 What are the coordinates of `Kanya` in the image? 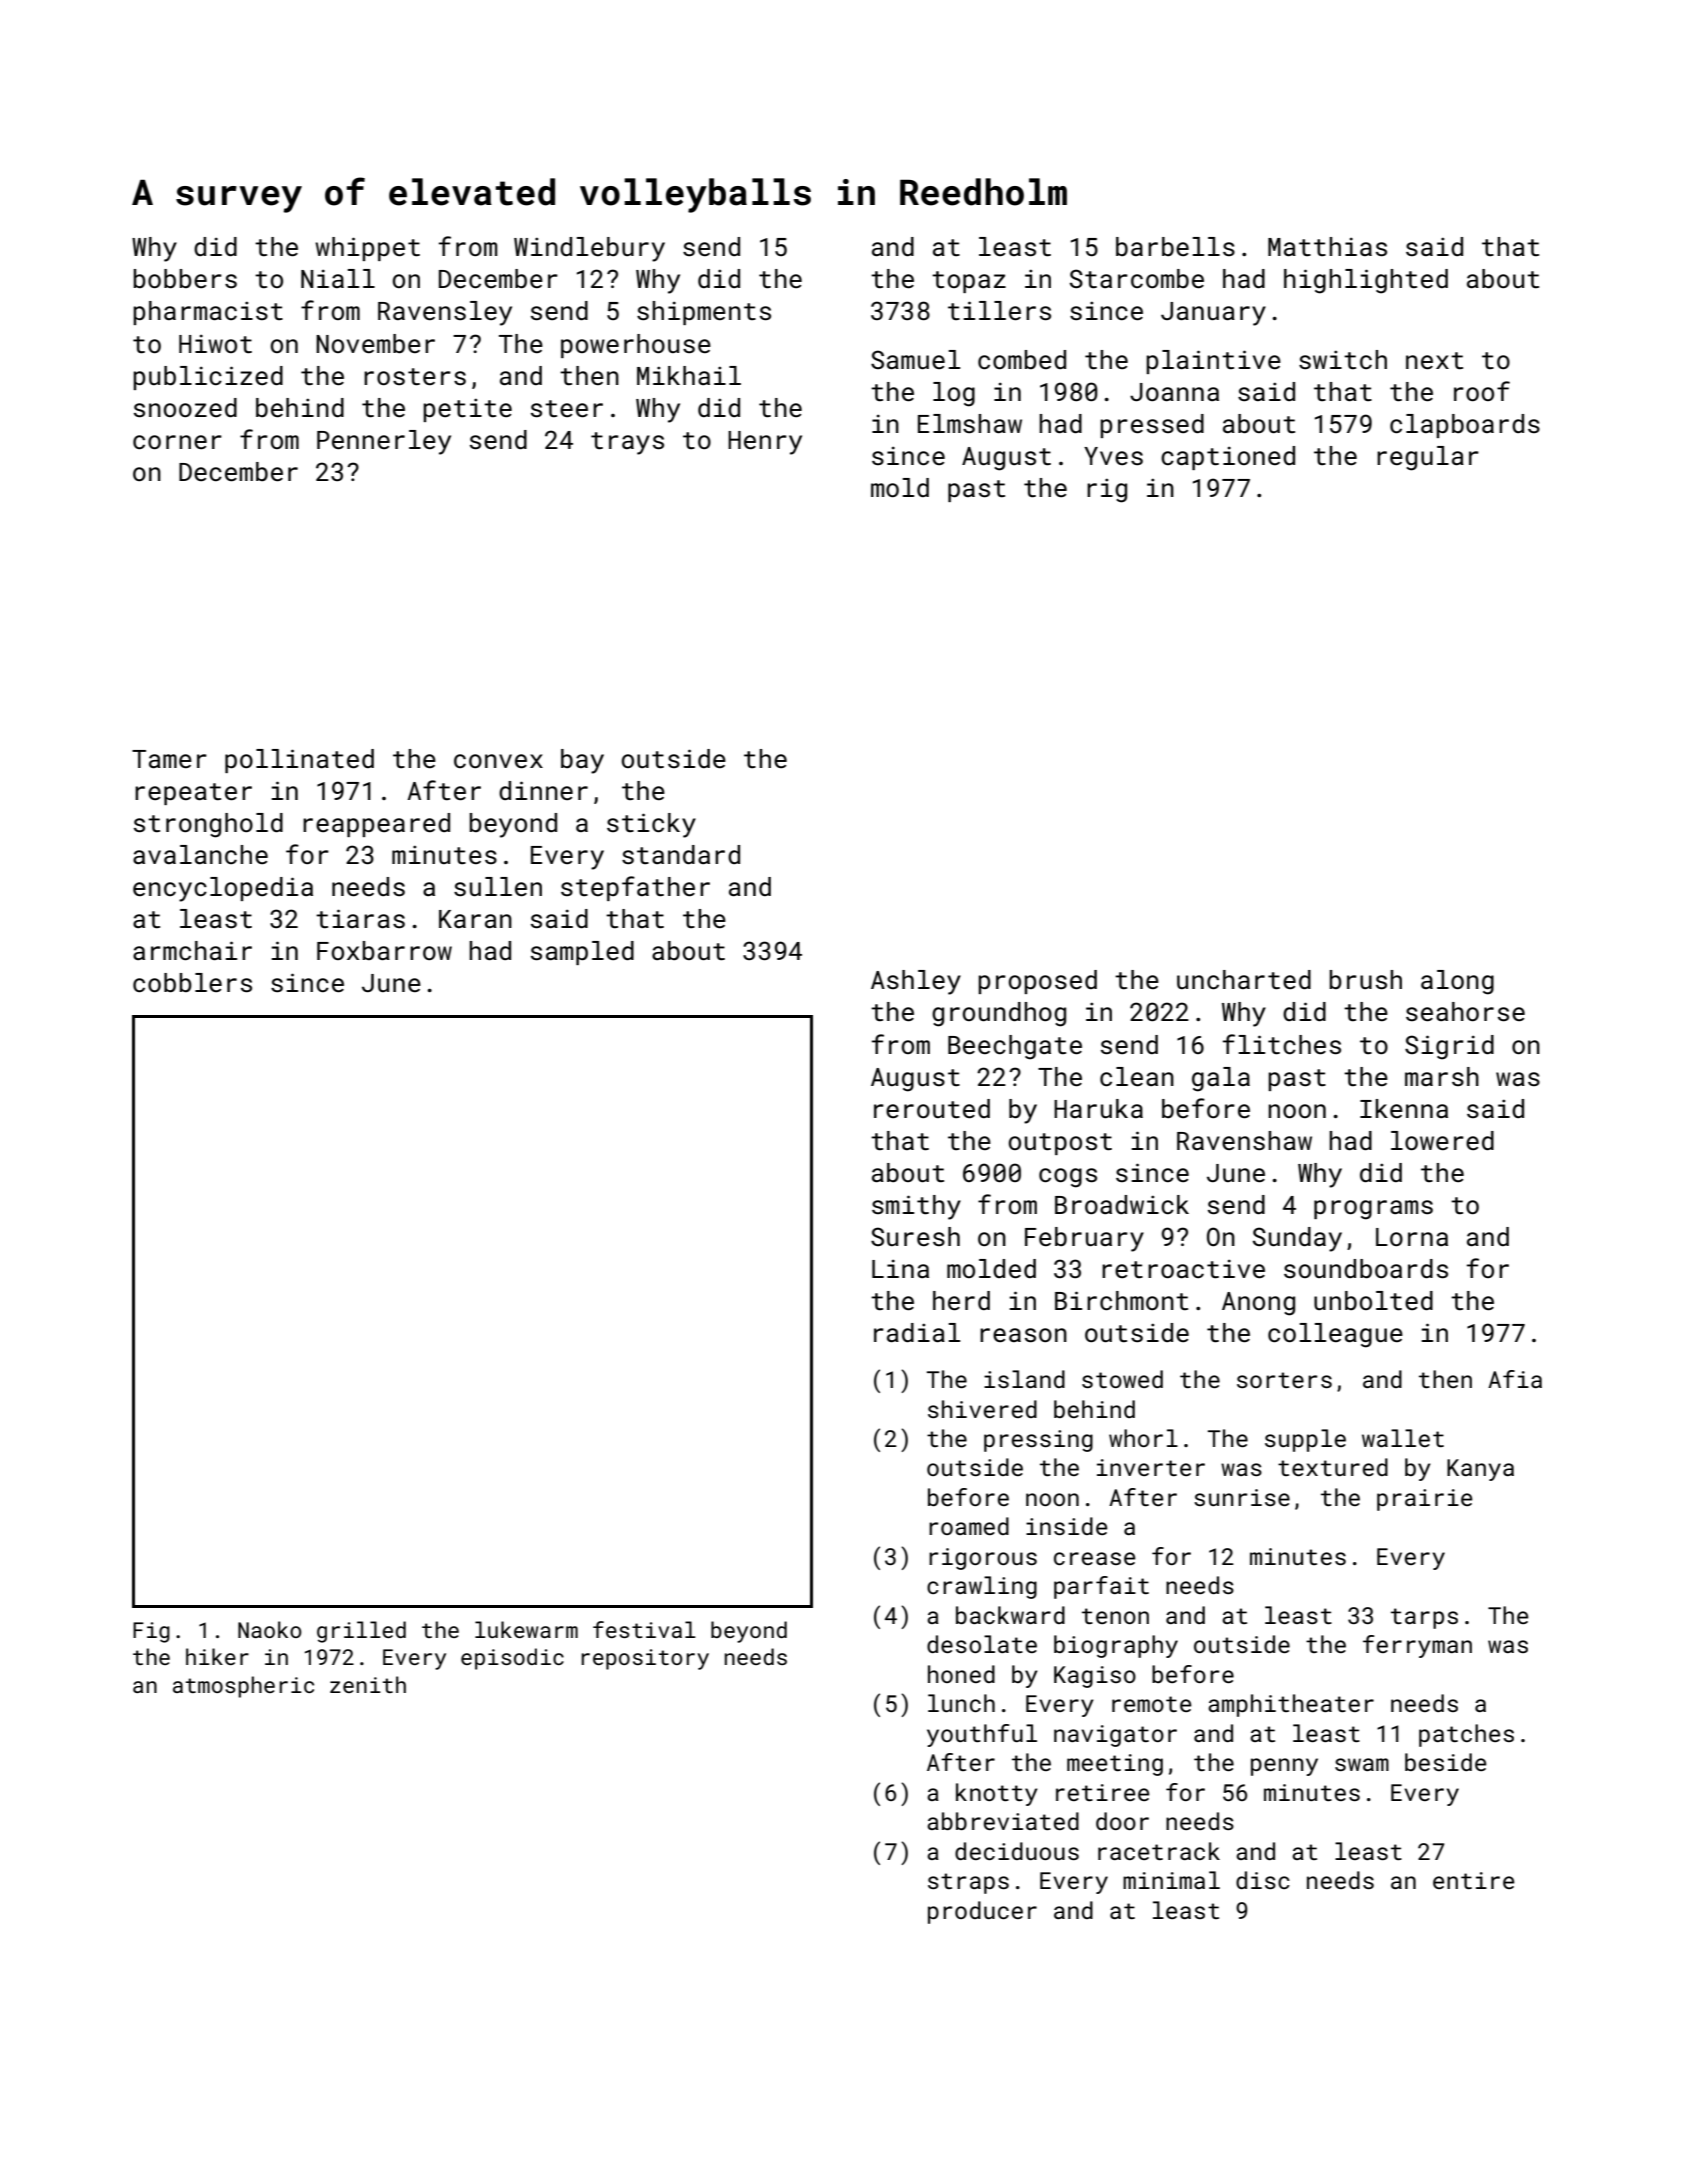 It's located at (1480, 1470).
